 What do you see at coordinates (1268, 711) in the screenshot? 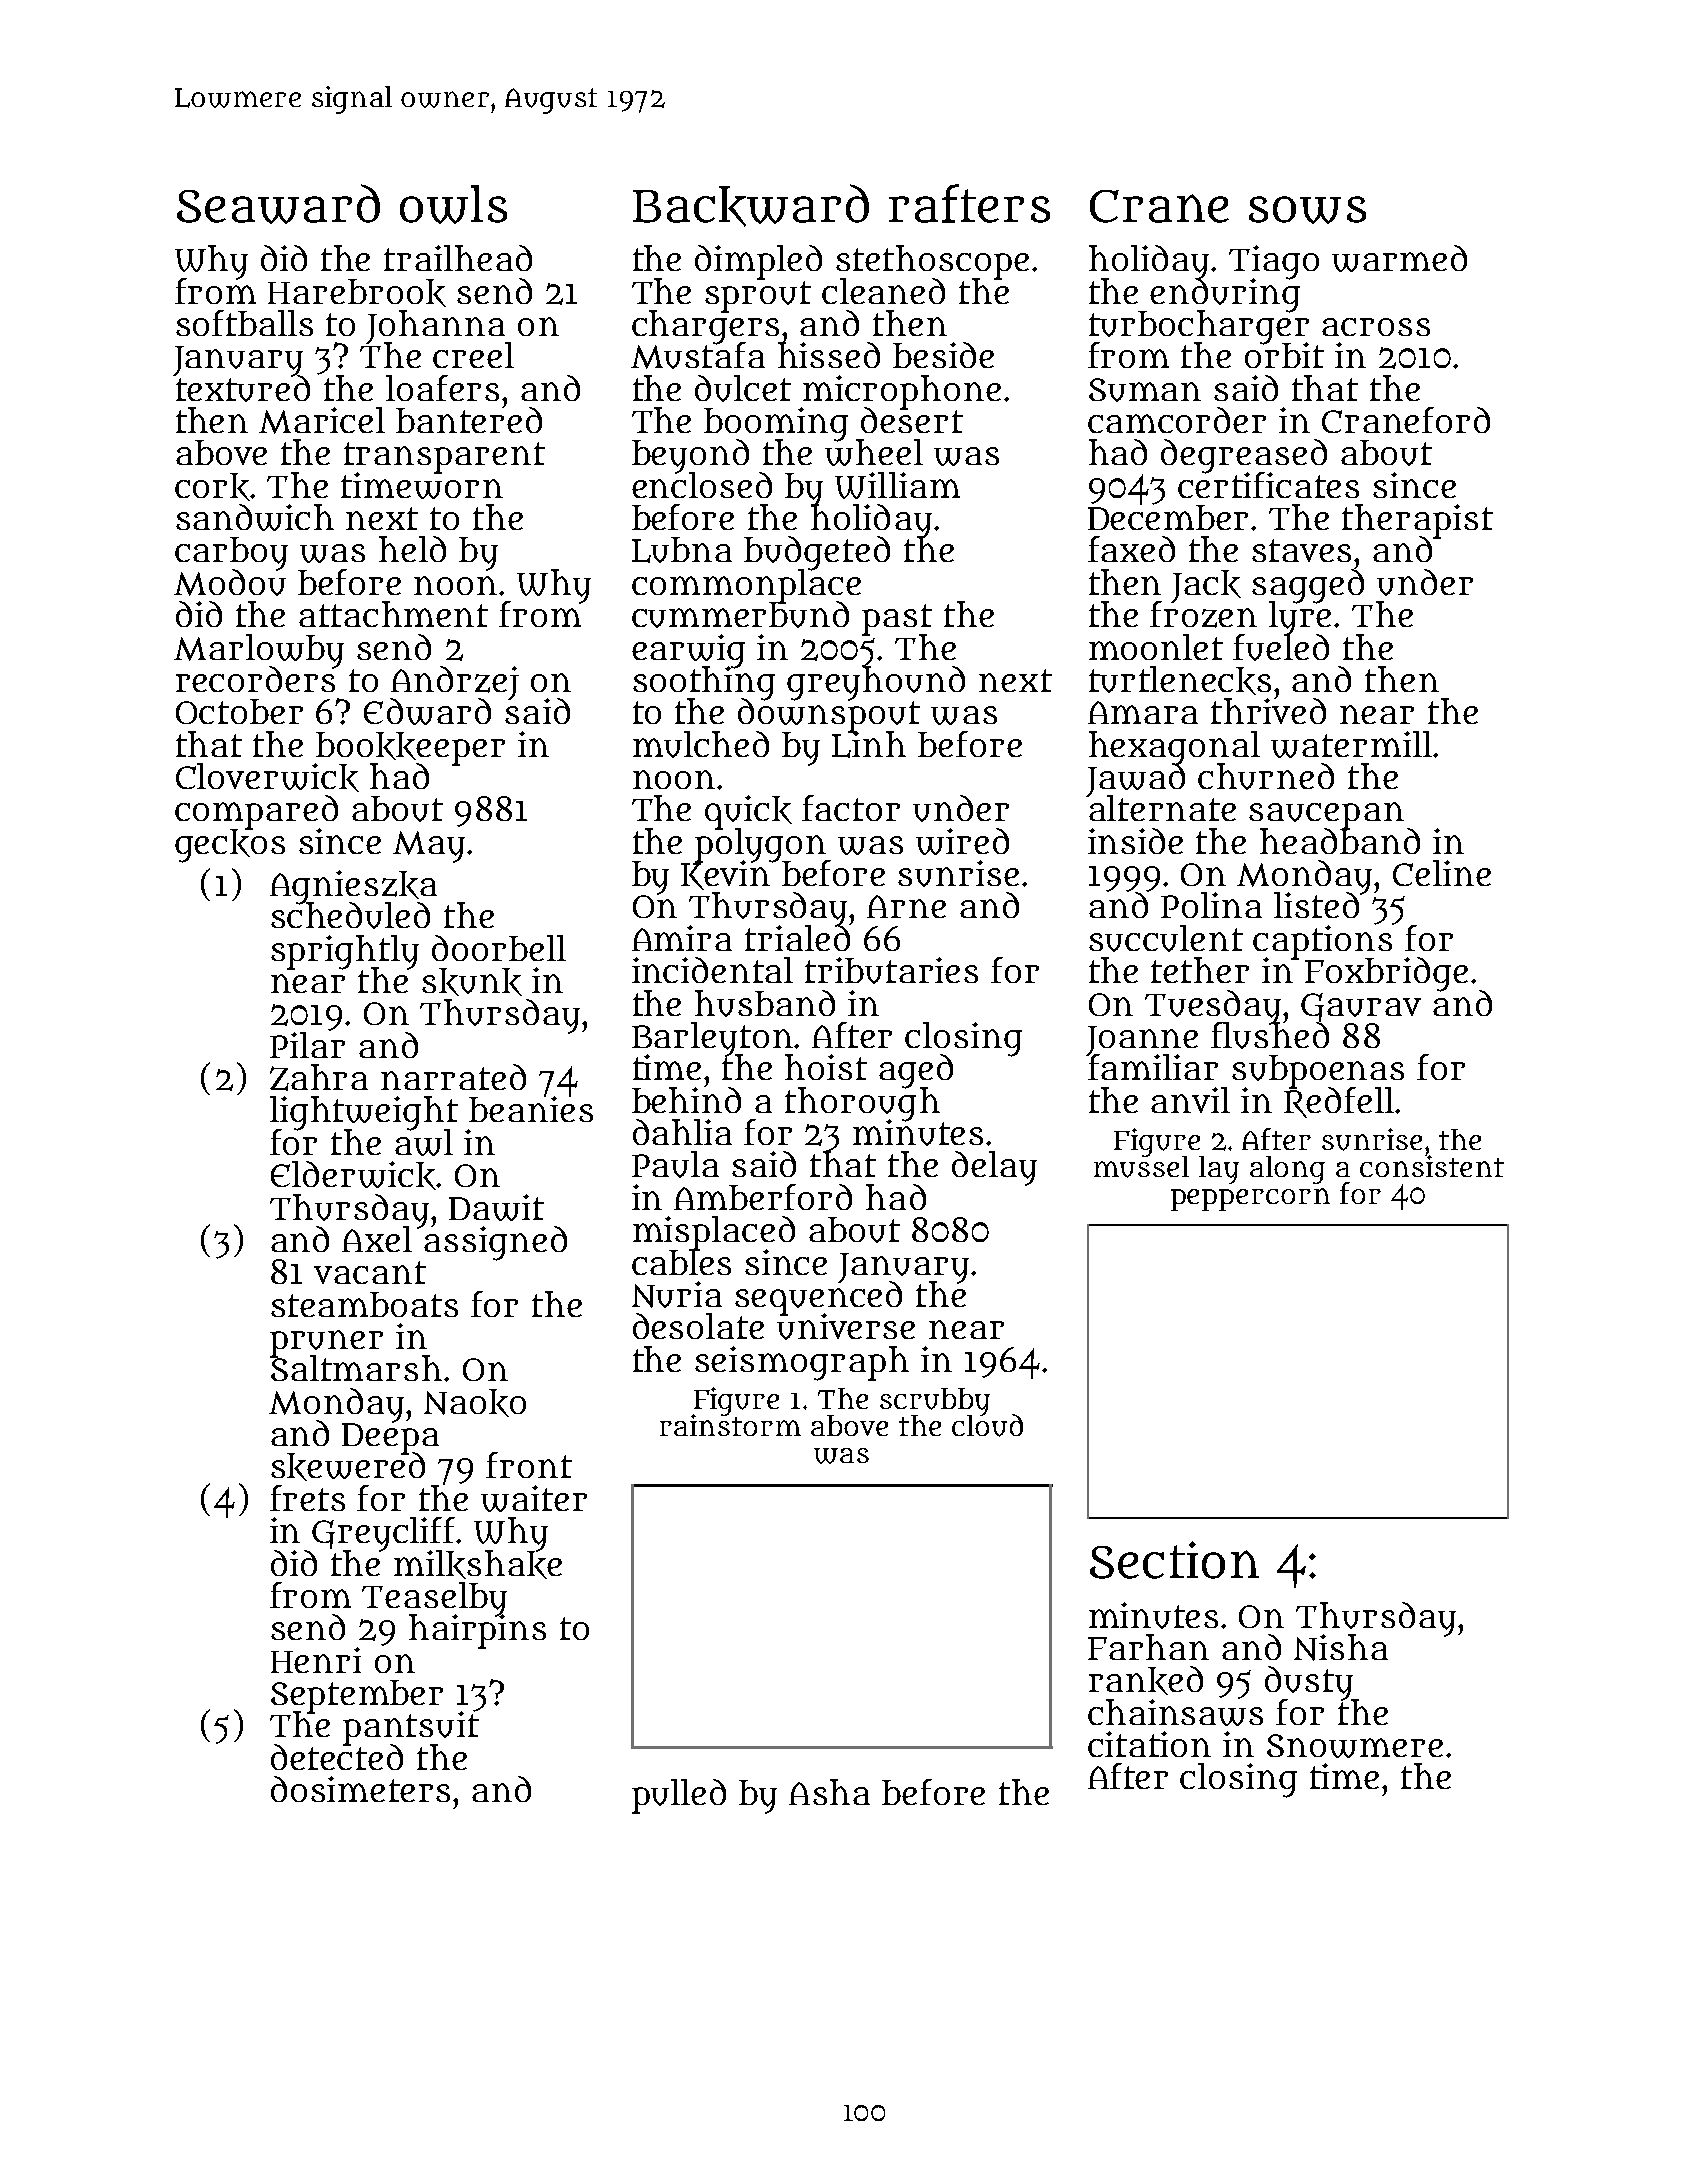
I see `thrived` at bounding box center [1268, 711].
